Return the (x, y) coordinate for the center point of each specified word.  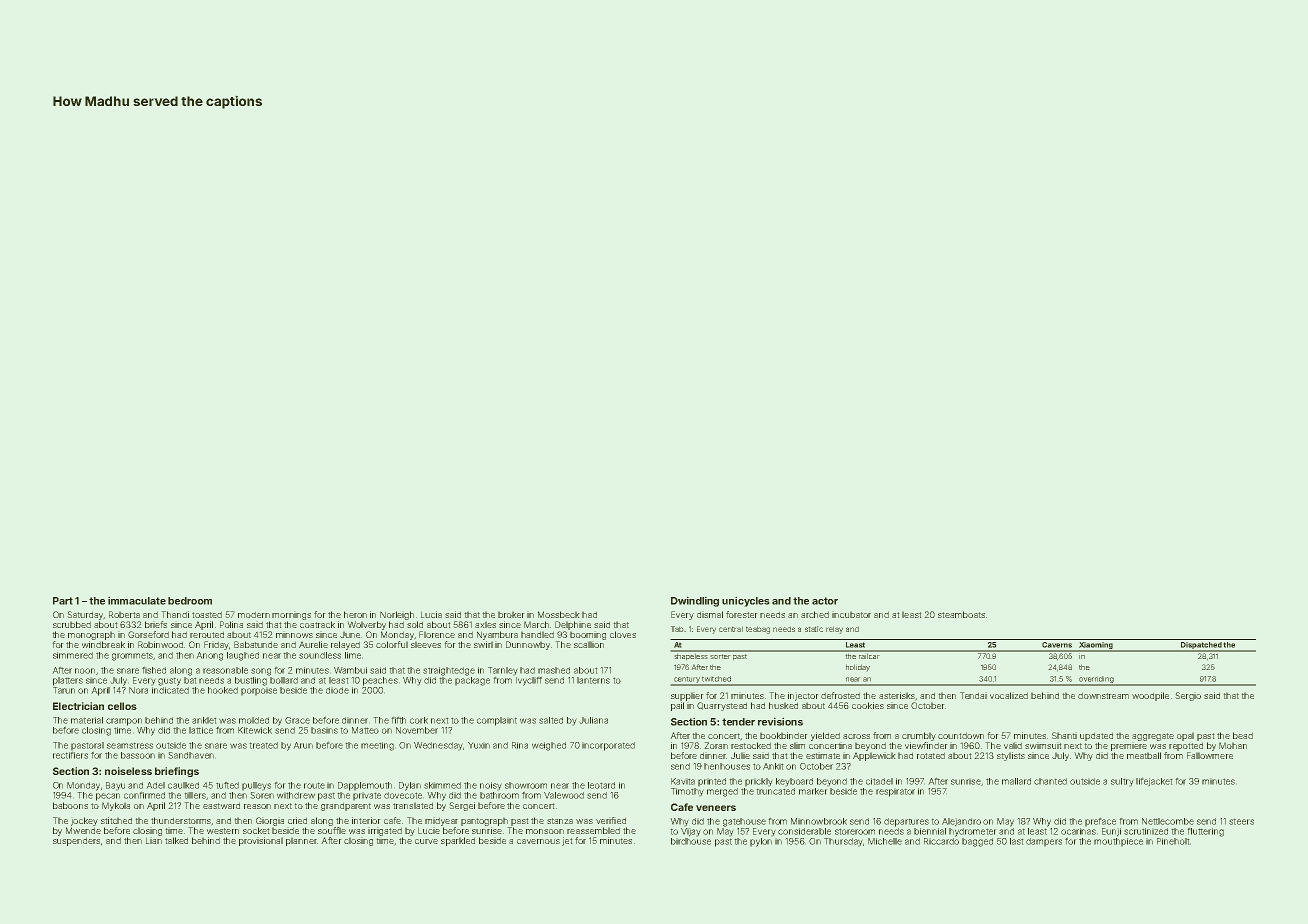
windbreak (103, 644)
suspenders (76, 841)
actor (825, 601)
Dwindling (695, 601)
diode (337, 690)
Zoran (716, 745)
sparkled (458, 841)
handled (537, 634)
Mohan (1233, 745)
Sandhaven (191, 755)
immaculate (137, 600)
